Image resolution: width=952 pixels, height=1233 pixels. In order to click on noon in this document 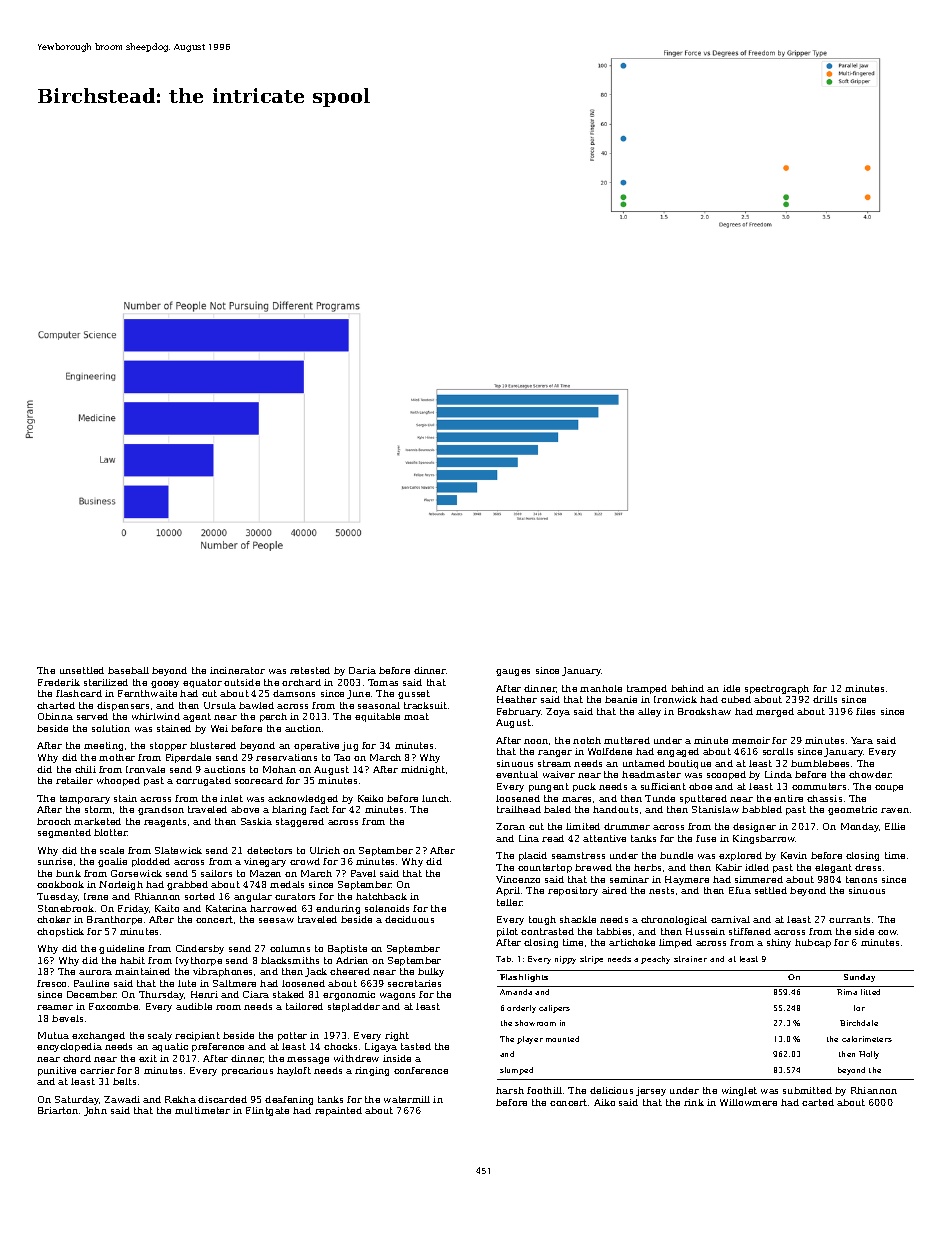, I will do `click(536, 741)`.
